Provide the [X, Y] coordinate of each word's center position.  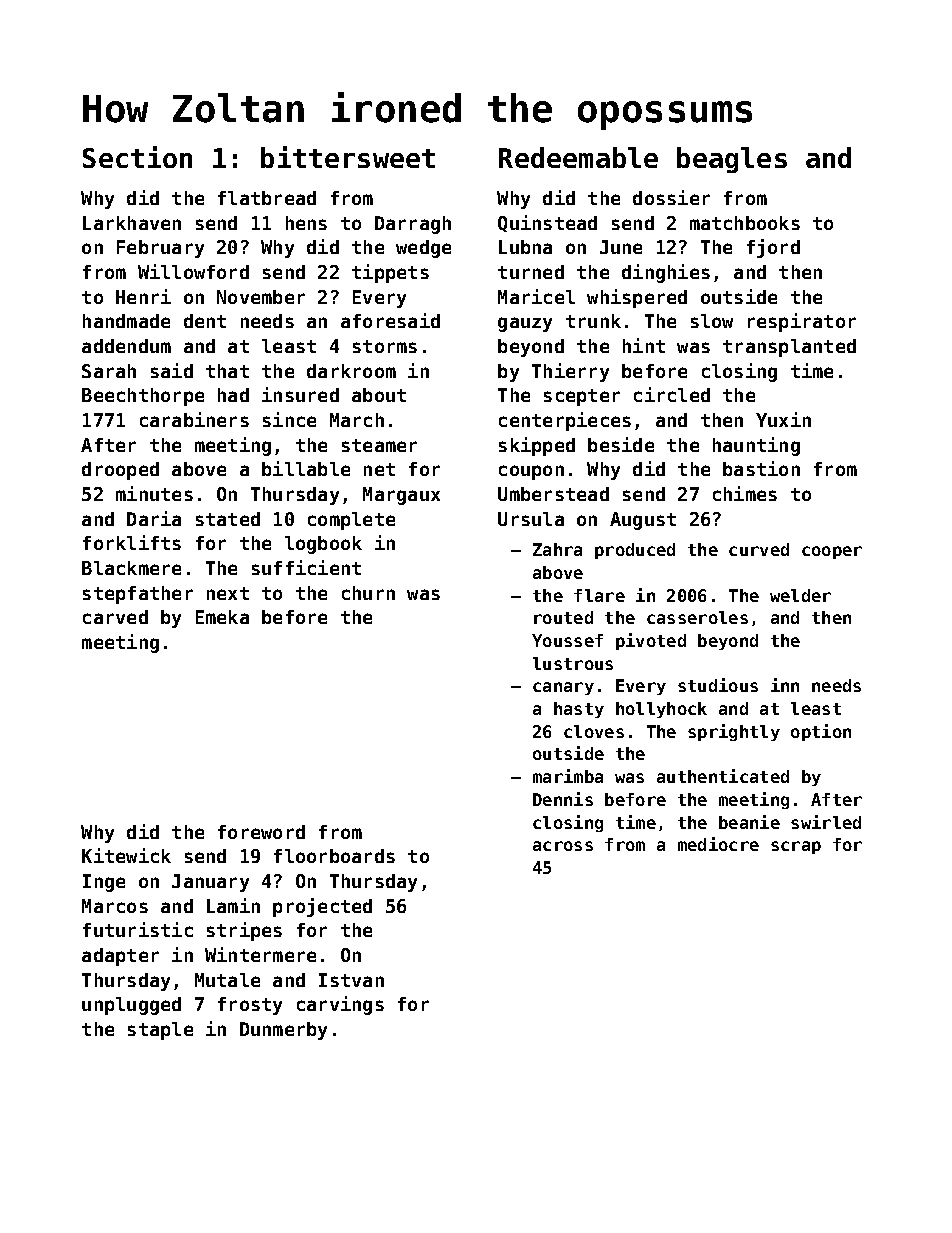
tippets [390, 273]
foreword [261, 832]
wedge [423, 249]
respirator [802, 322]
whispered [637, 298]
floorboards [334, 856]
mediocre [718, 844]
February [160, 249]
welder [800, 595]
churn [368, 593]
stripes [244, 931]
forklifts [132, 542]
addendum [126, 346]
